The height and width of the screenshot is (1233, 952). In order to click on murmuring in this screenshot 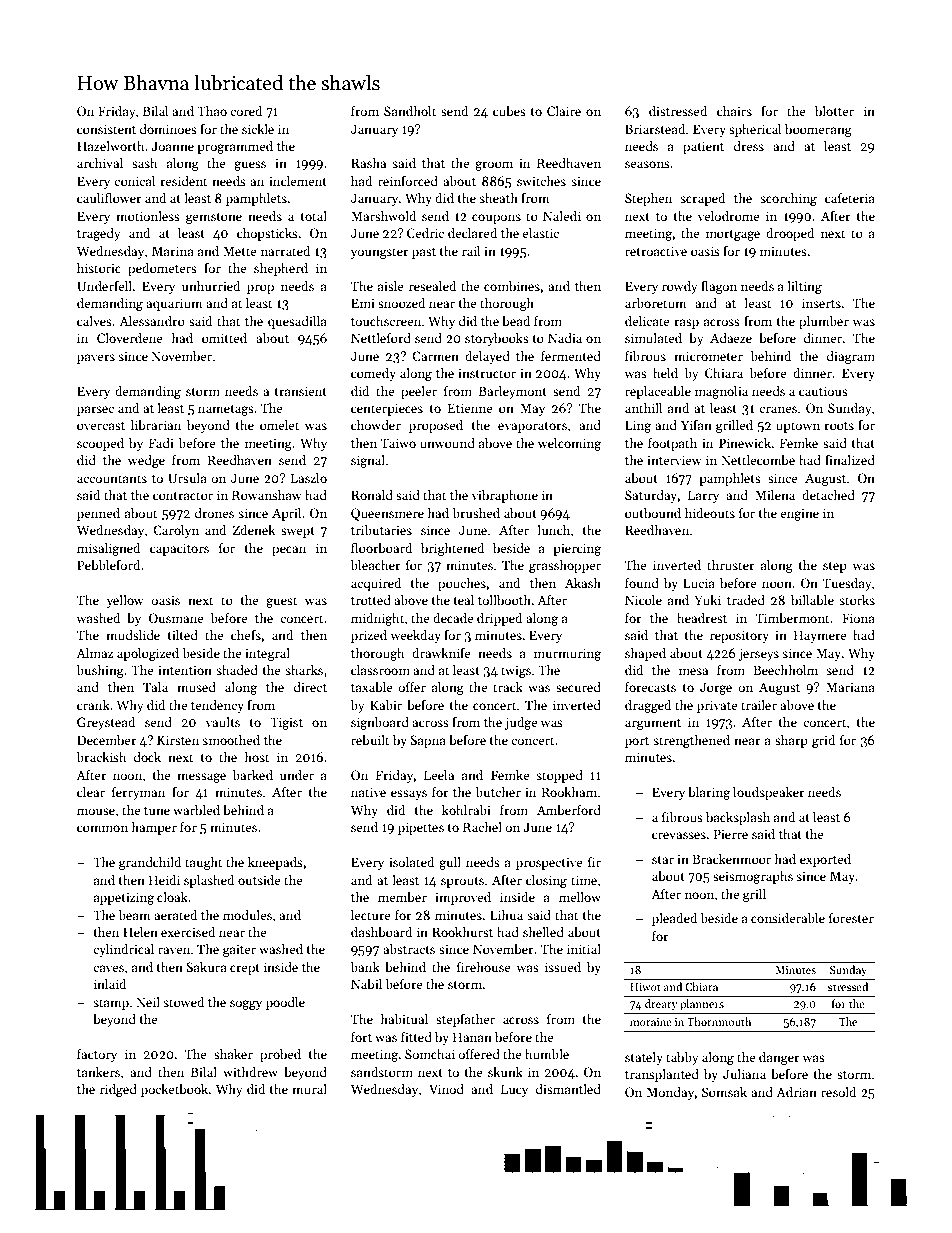, I will do `click(567, 654)`.
